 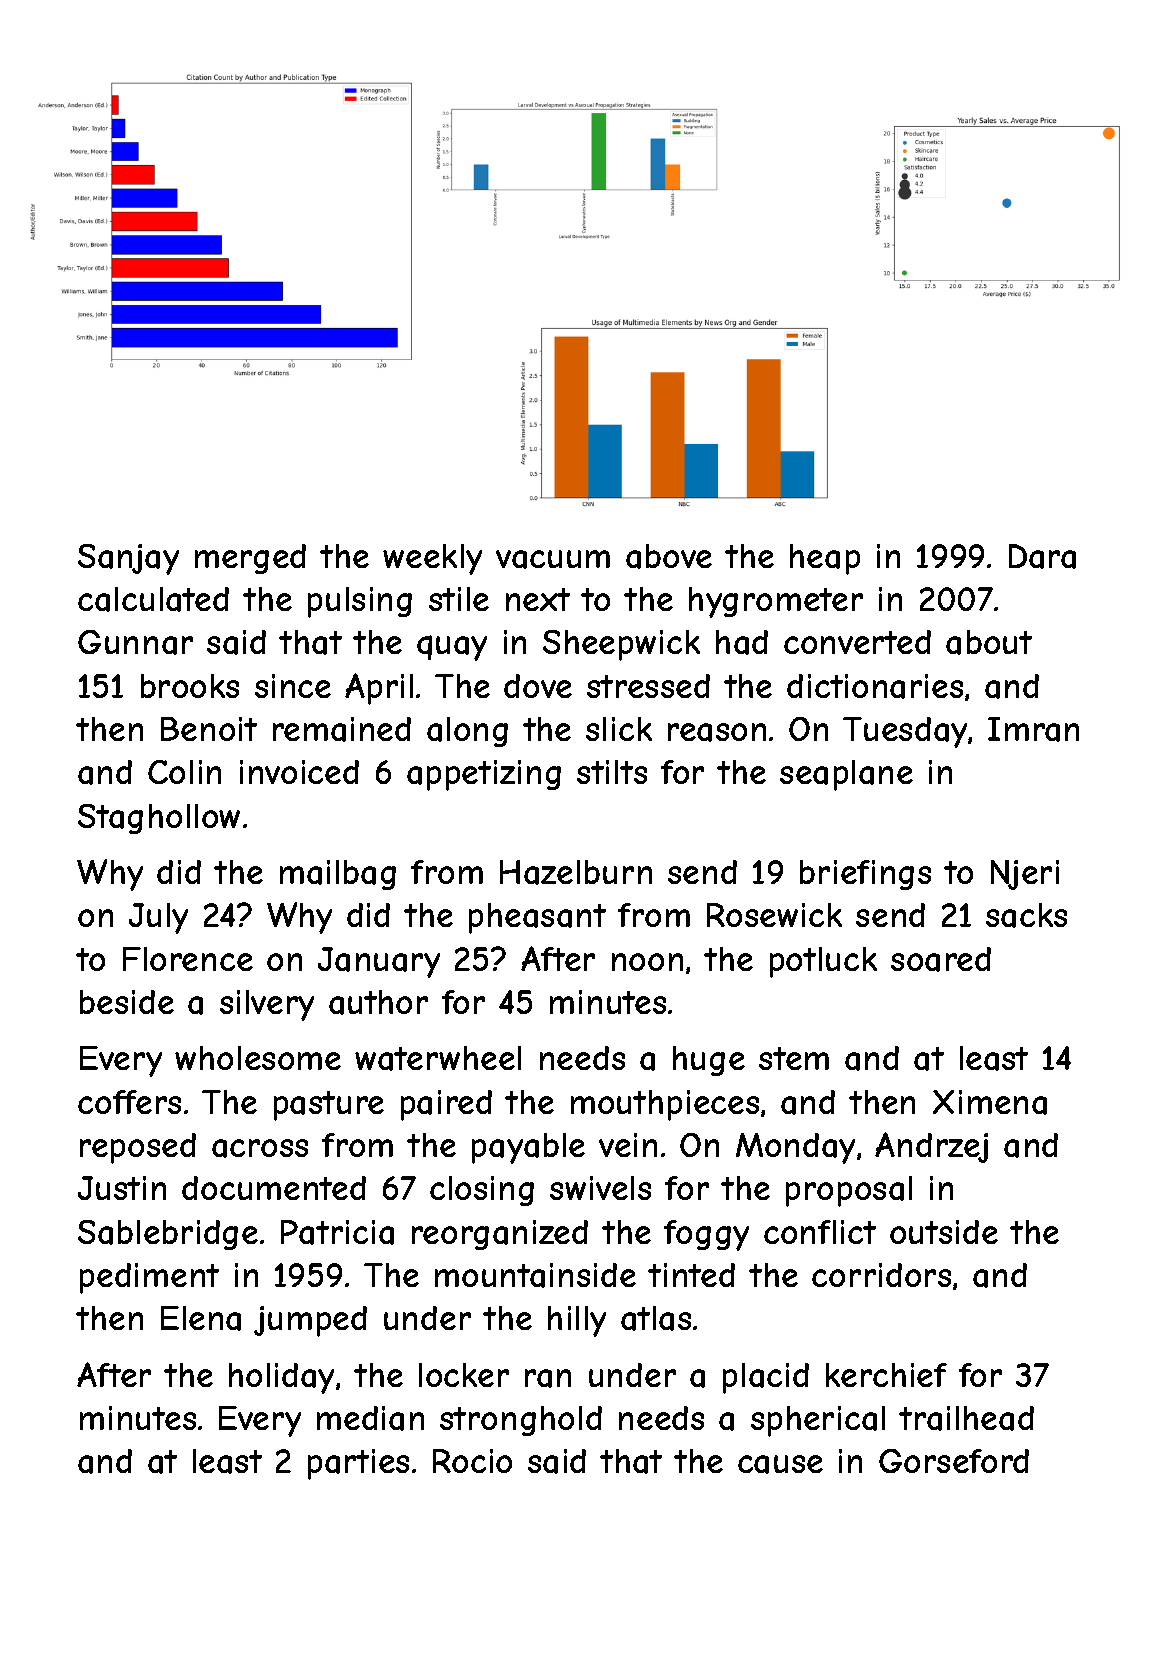 What do you see at coordinates (1033, 729) in the document?
I see `Imran` at bounding box center [1033, 729].
